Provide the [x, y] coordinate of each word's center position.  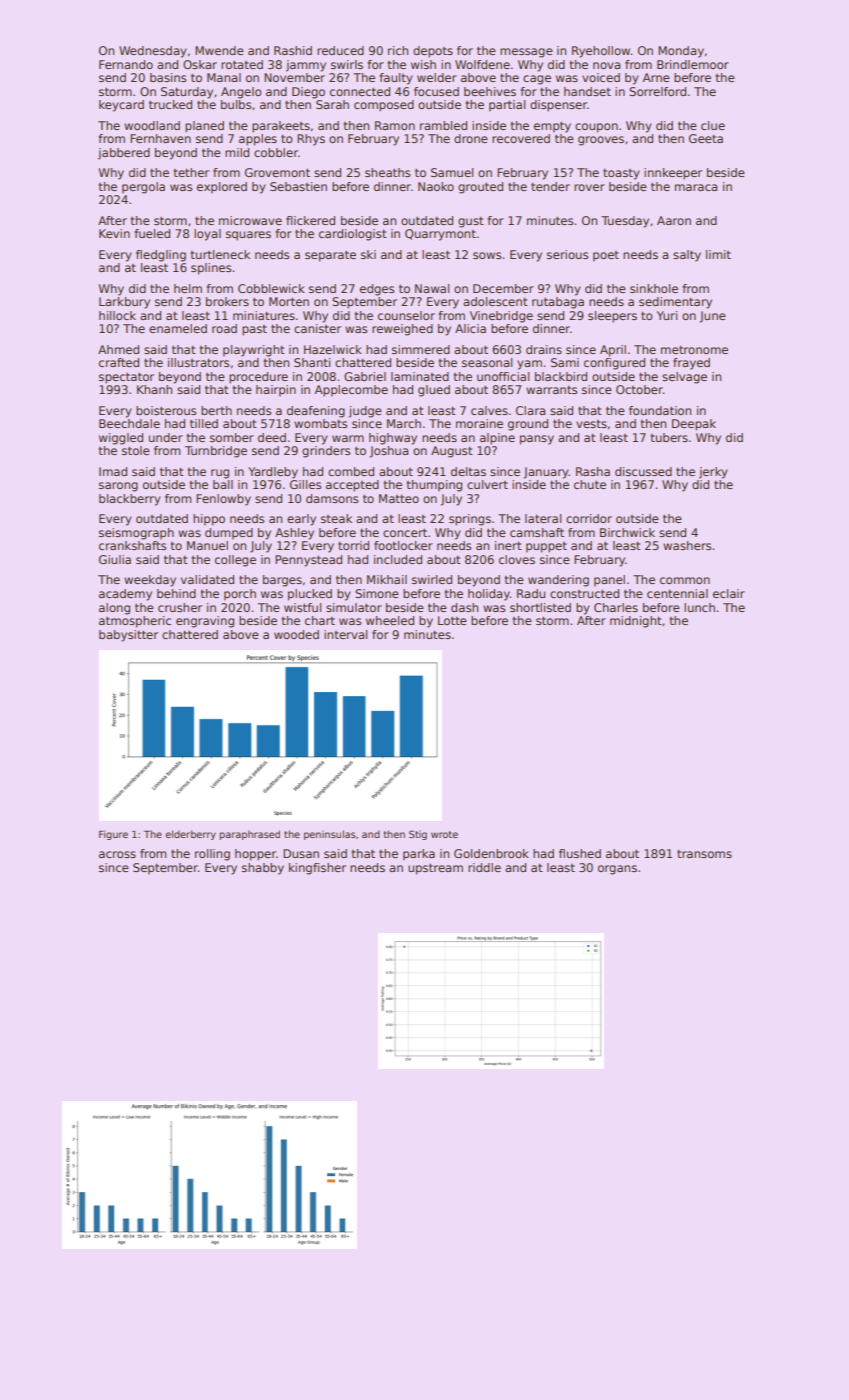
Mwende [219, 50]
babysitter [128, 636]
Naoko [436, 186]
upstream [435, 869]
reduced [340, 50]
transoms [704, 853]
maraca [696, 187]
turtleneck [220, 254]
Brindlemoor [693, 64]
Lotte [452, 620]
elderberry [190, 835]
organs [617, 870]
